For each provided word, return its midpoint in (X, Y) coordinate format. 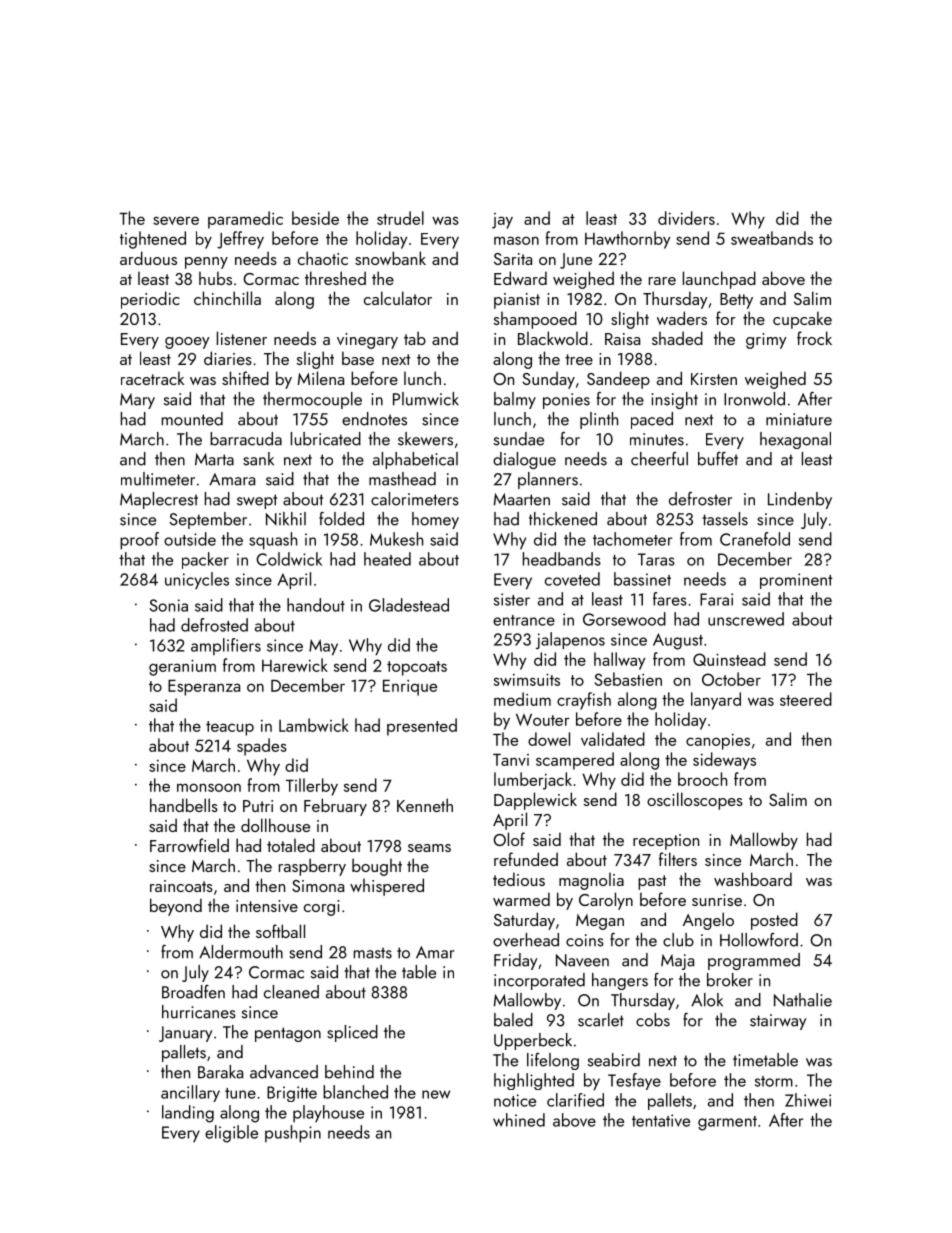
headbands (562, 559)
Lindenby (800, 500)
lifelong (553, 1061)
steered (806, 699)
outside (190, 539)
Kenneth (425, 805)
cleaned (291, 992)
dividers (686, 218)
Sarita (513, 259)
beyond (176, 907)
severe (176, 220)
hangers (620, 981)
